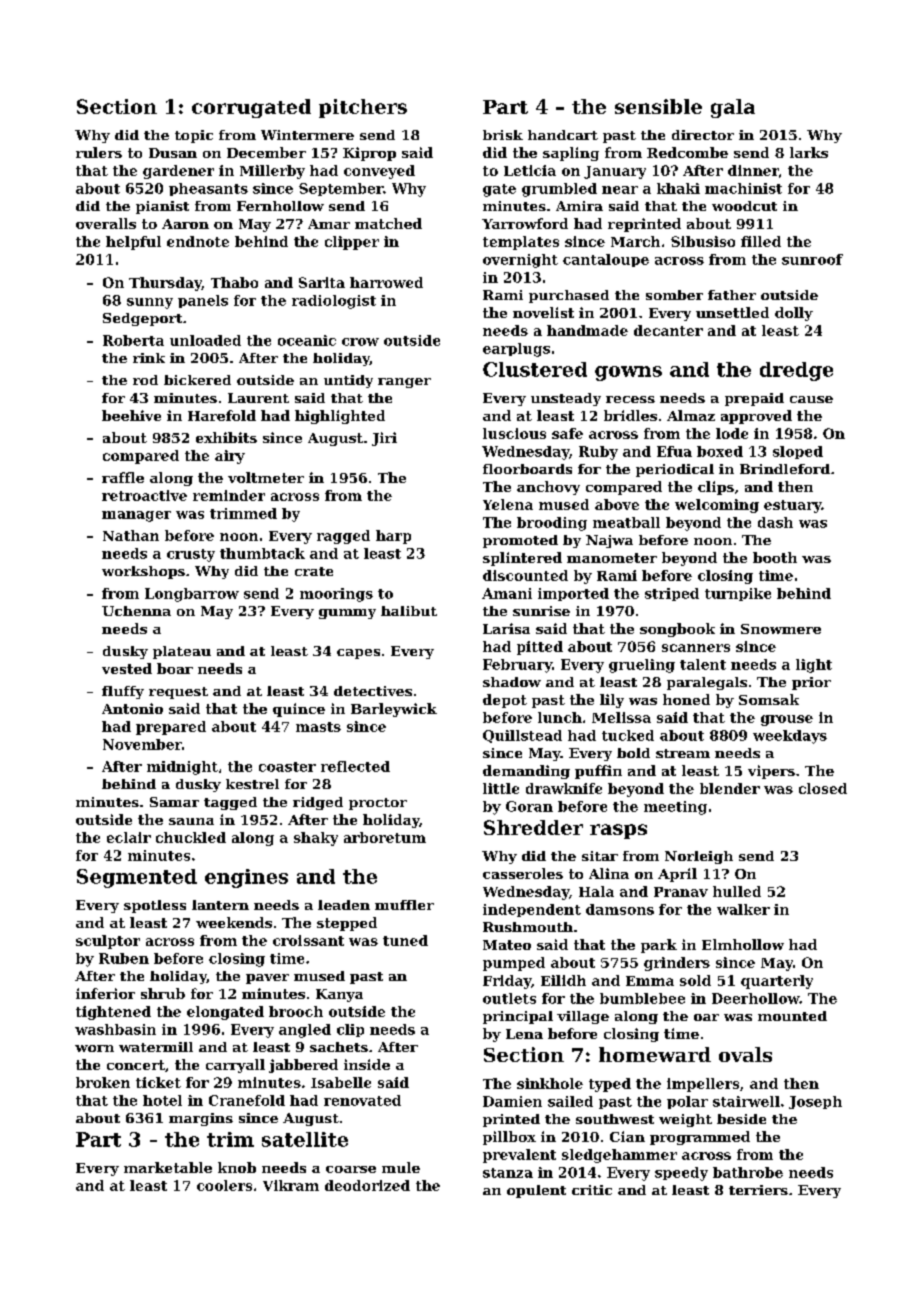  What do you see at coordinates (571, 154) in the image?
I see `sapling` at bounding box center [571, 154].
